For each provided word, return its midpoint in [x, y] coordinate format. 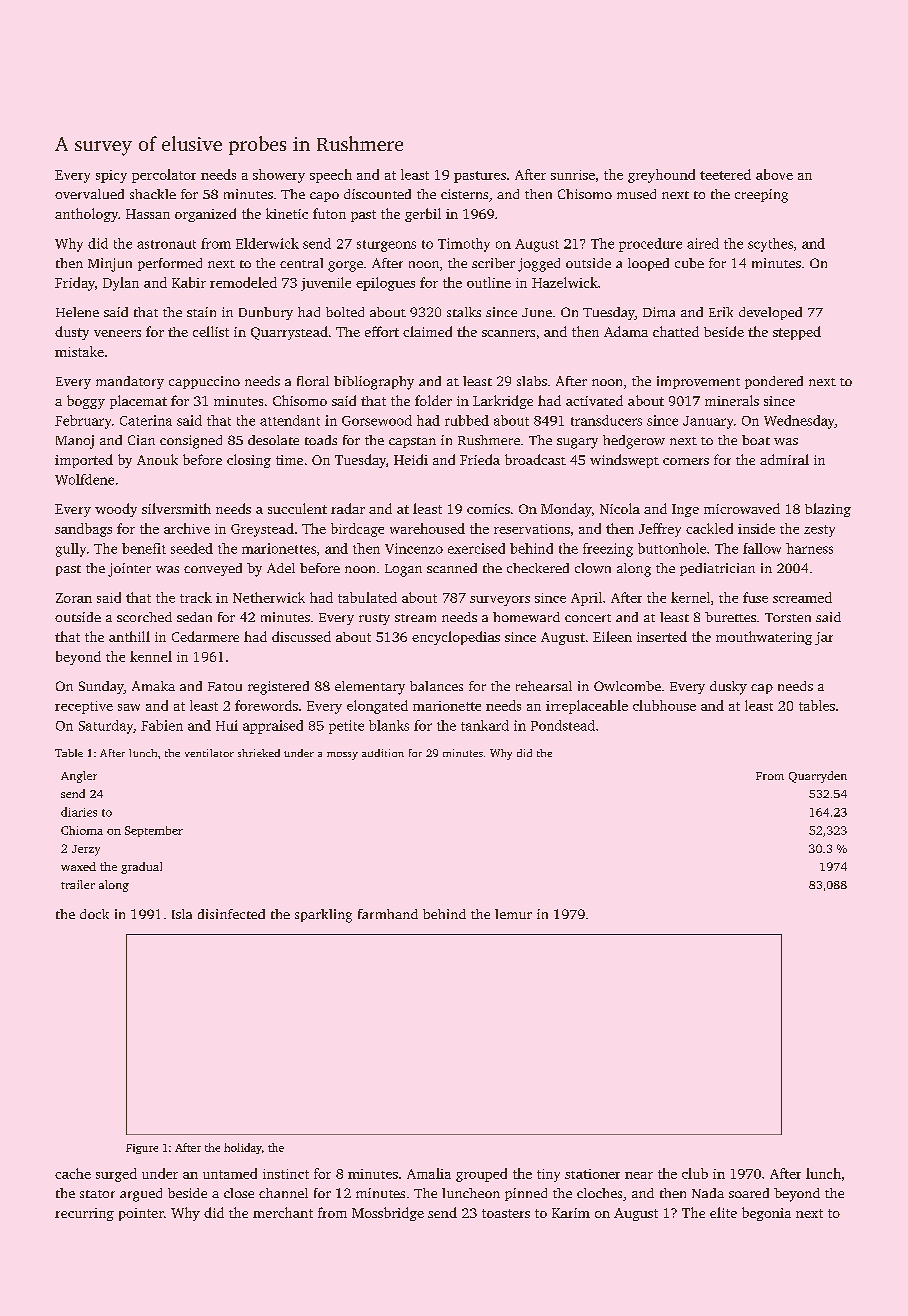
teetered [725, 174]
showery [279, 176]
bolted [345, 312]
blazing [828, 510]
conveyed [213, 569]
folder [433, 400]
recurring [84, 1214]
